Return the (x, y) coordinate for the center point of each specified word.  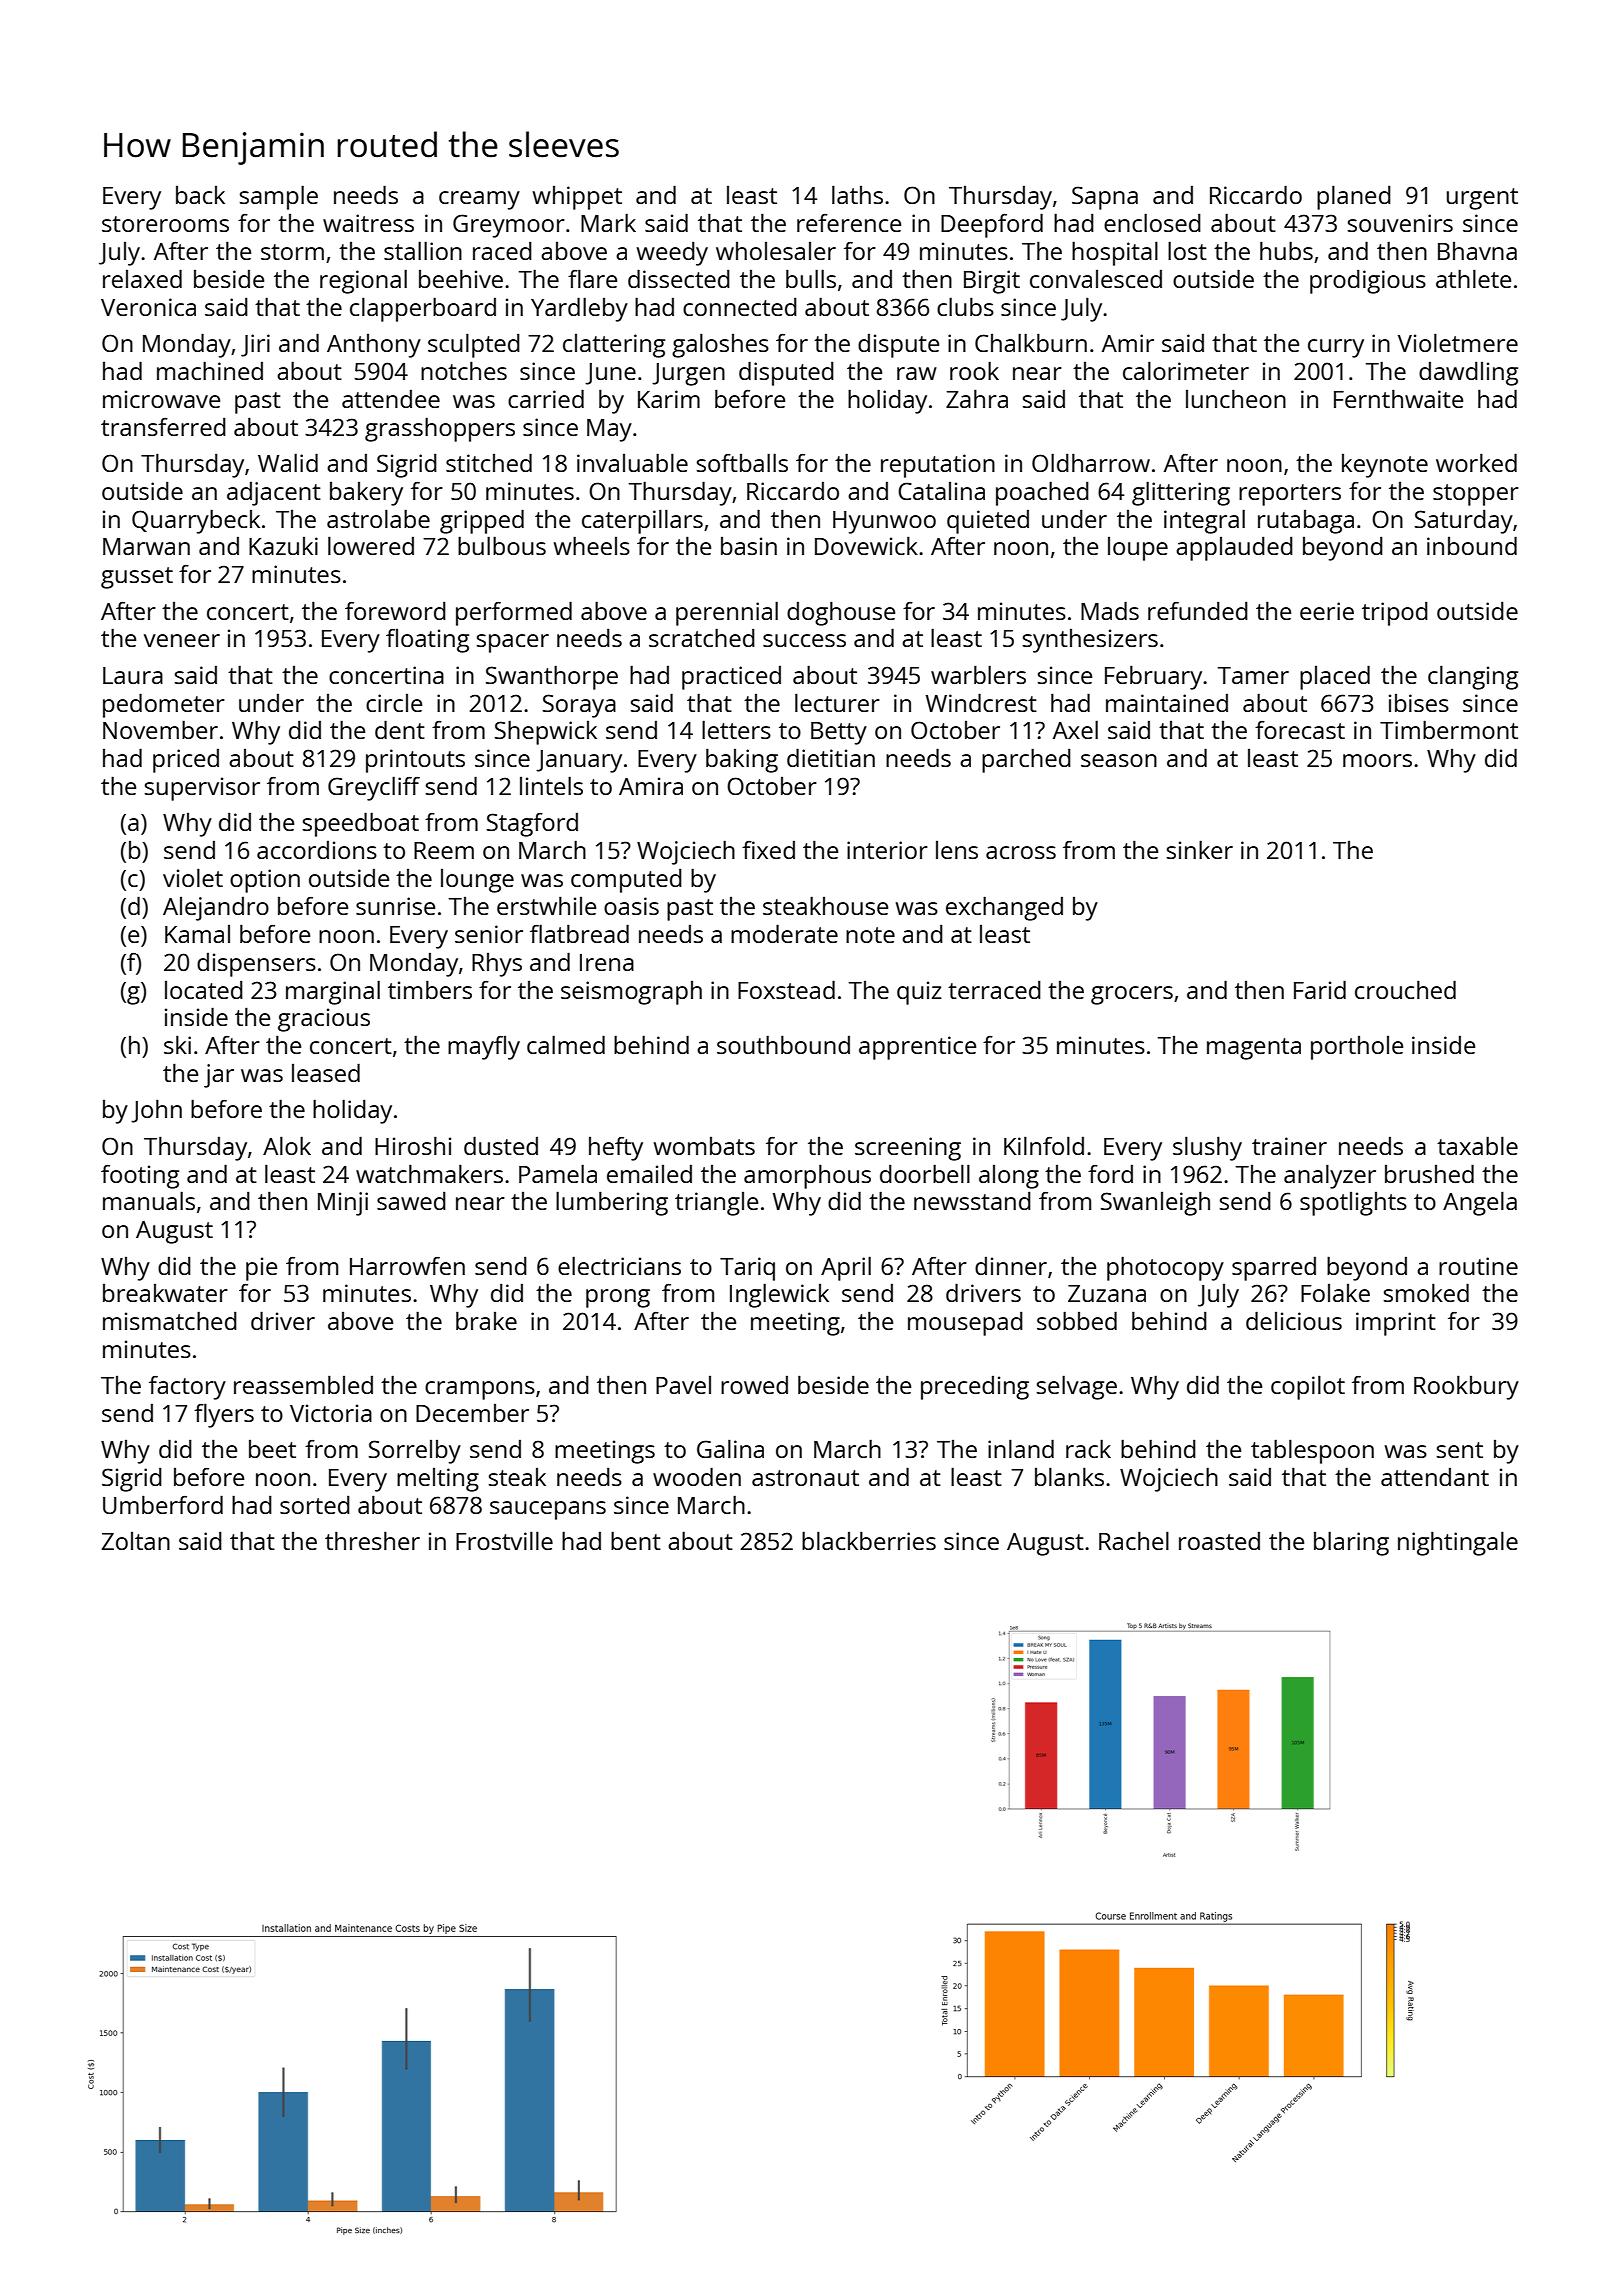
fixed (768, 850)
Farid (1320, 989)
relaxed (142, 278)
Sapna (1105, 198)
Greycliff (374, 788)
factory (187, 1388)
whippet (577, 198)
